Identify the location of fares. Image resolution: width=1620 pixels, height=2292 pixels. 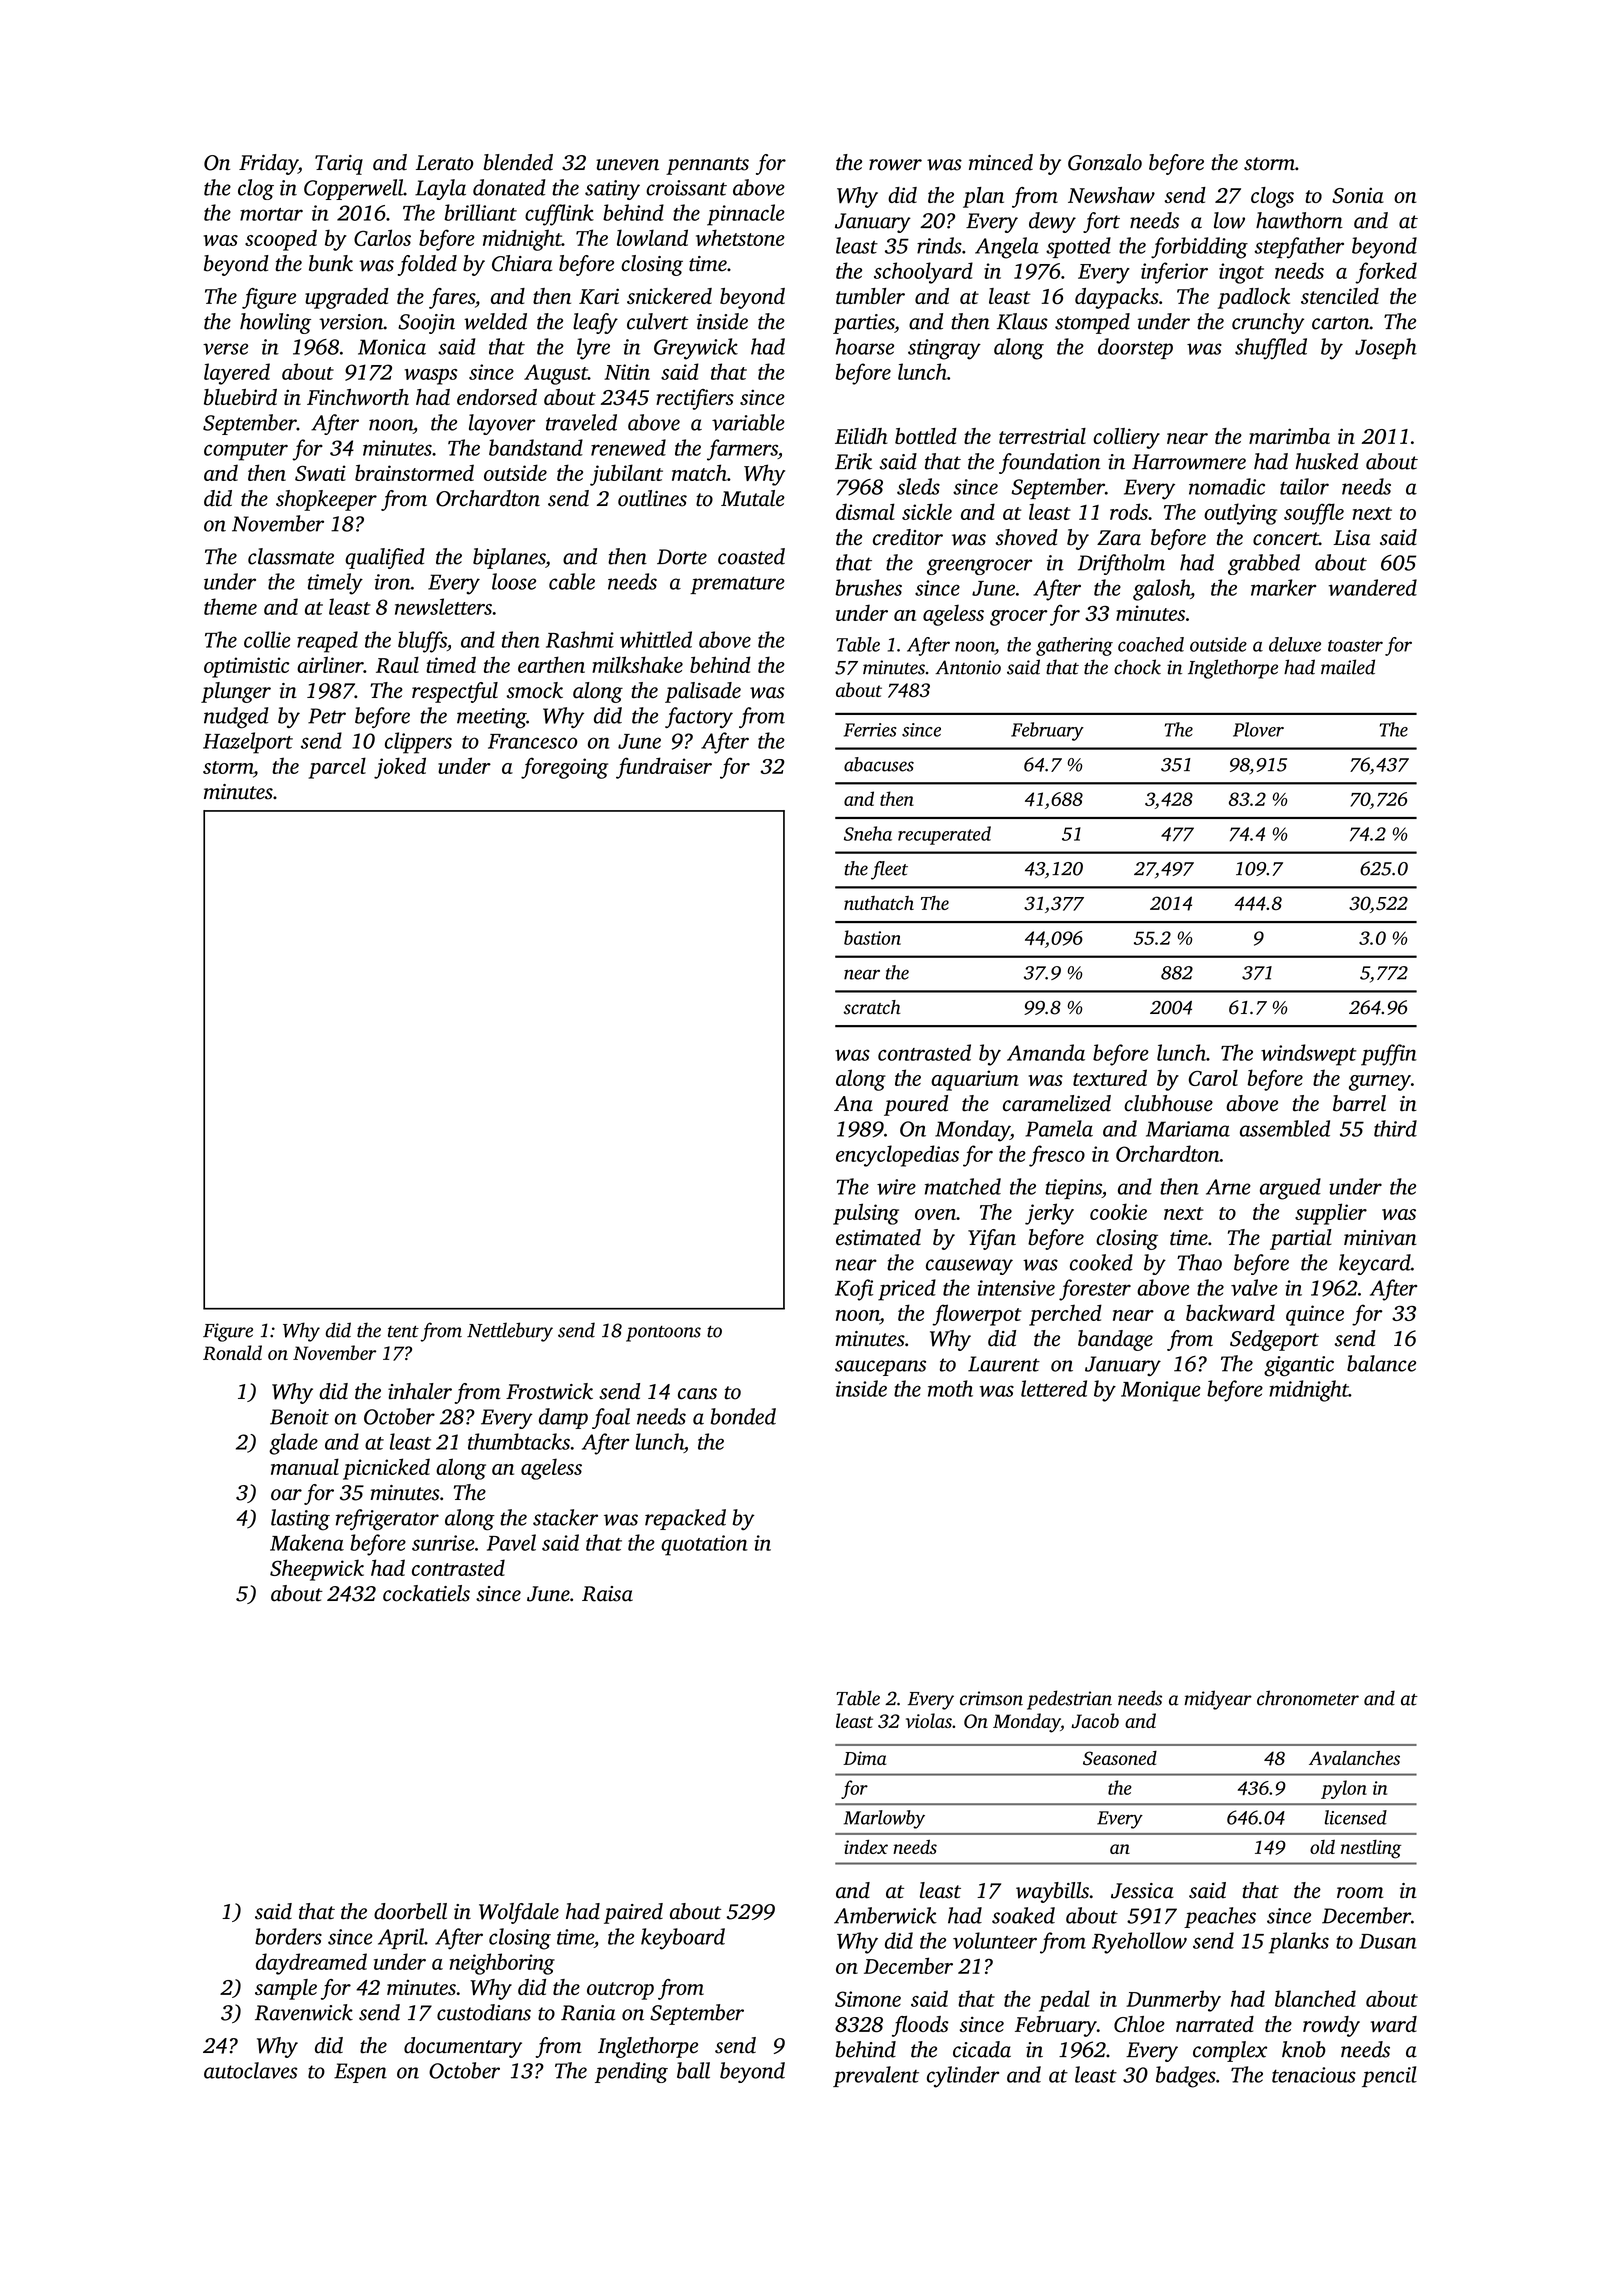
(452, 298).
